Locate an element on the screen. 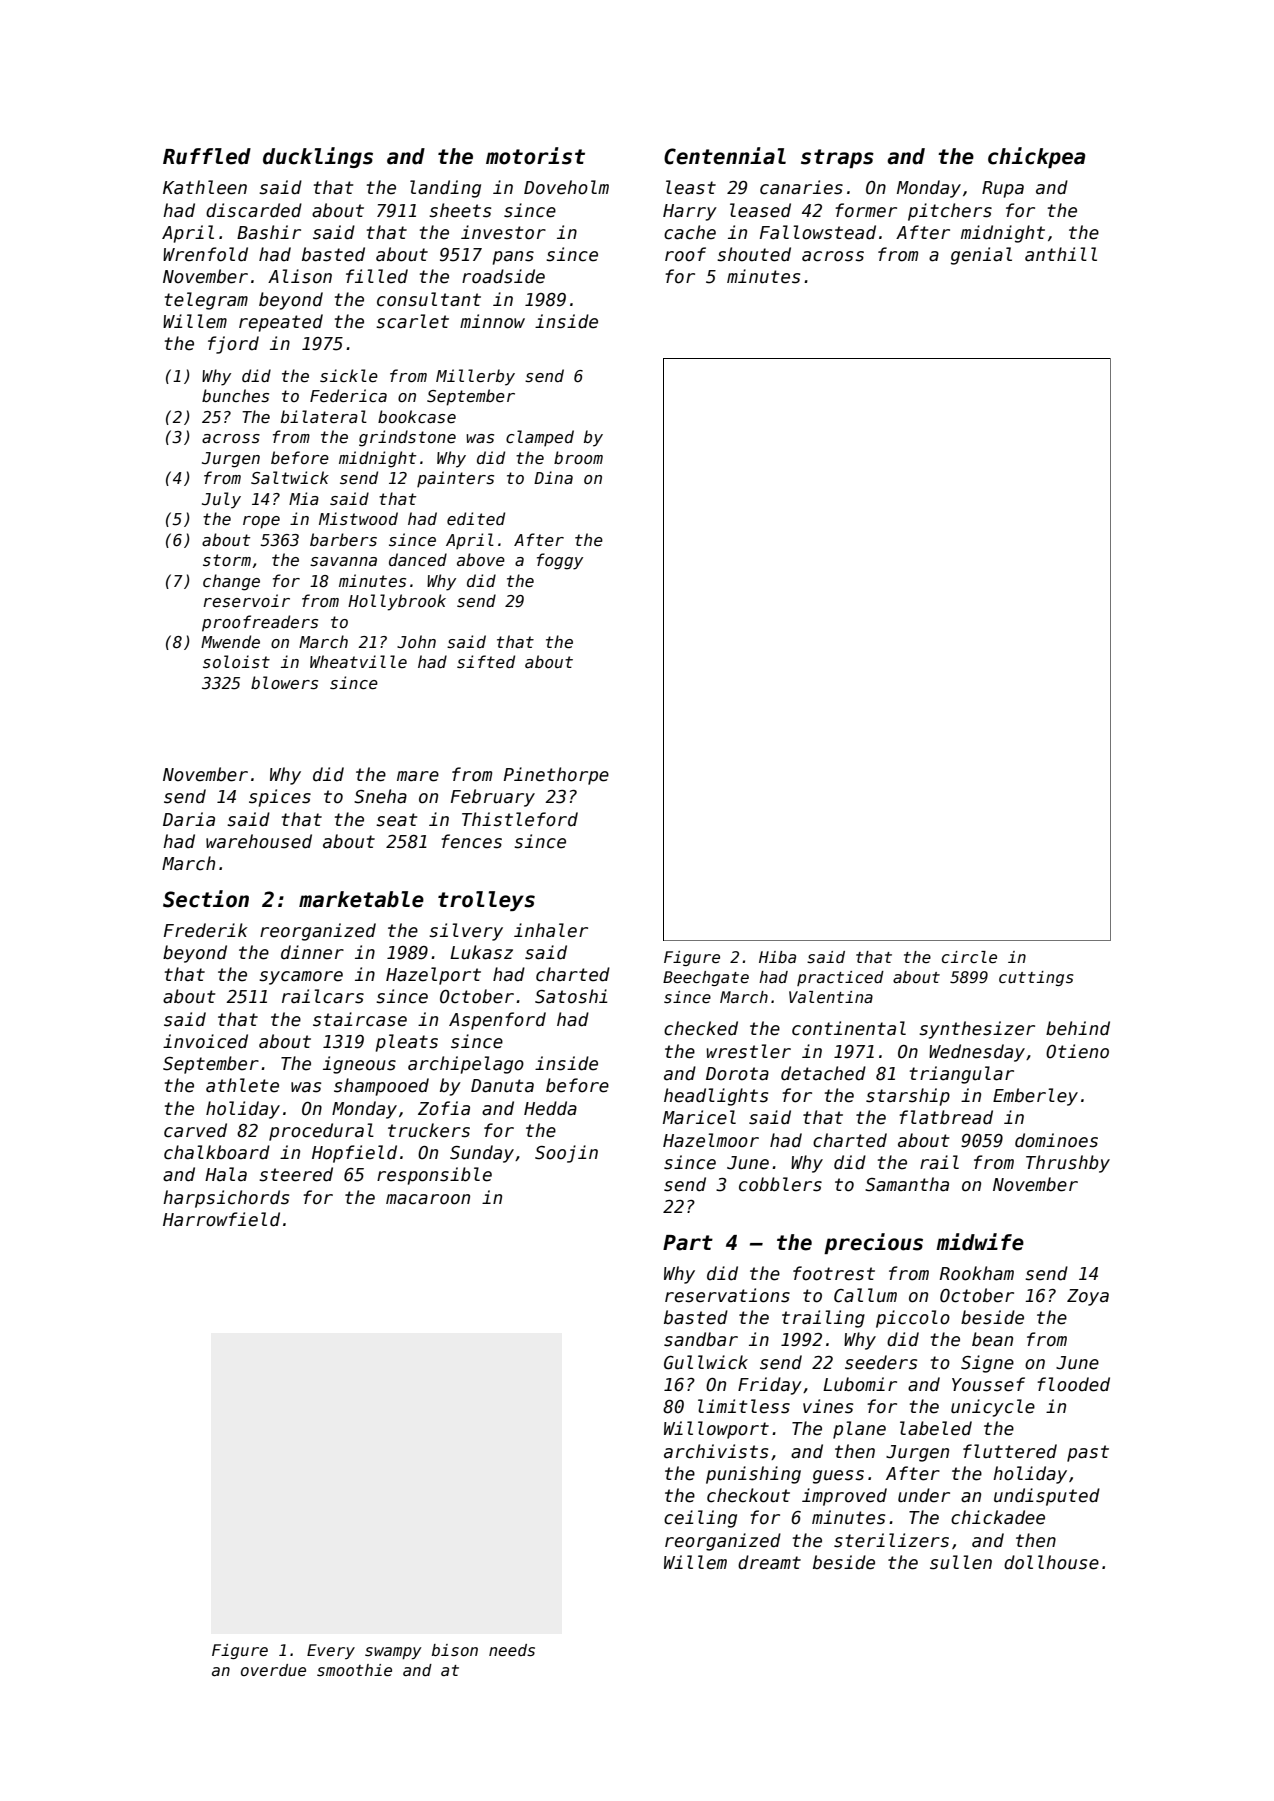 This screenshot has height=1801, width=1274. behind is located at coordinates (1078, 1028).
